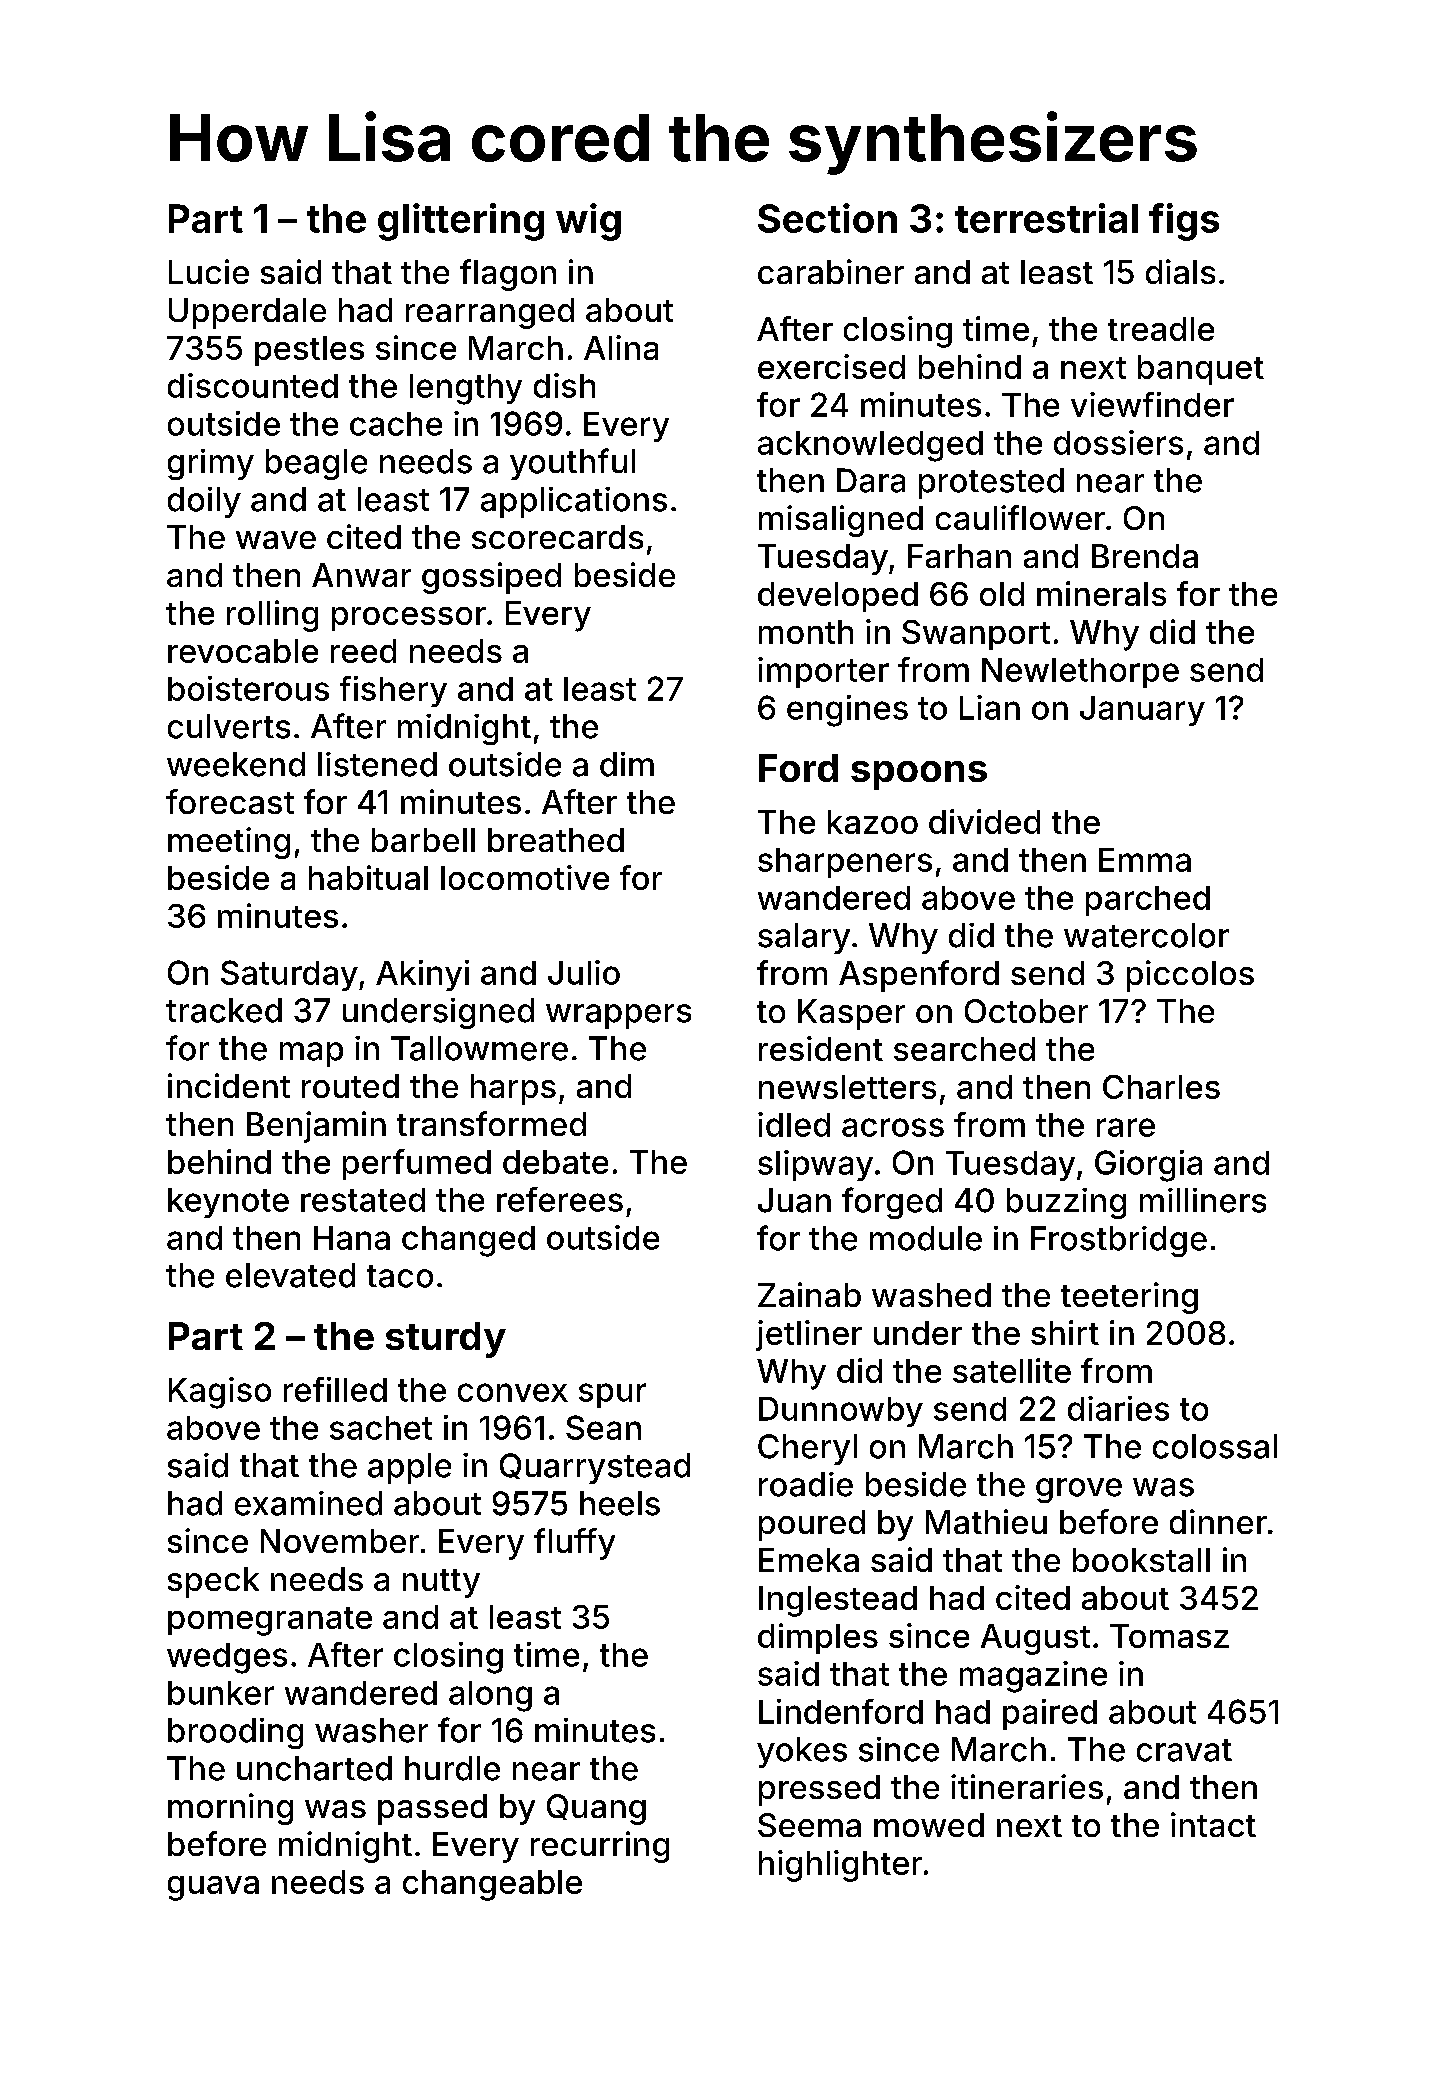 This page has height=2100, width=1450. What do you see at coordinates (1046, 218) in the page?
I see `terrestrial` at bounding box center [1046, 218].
